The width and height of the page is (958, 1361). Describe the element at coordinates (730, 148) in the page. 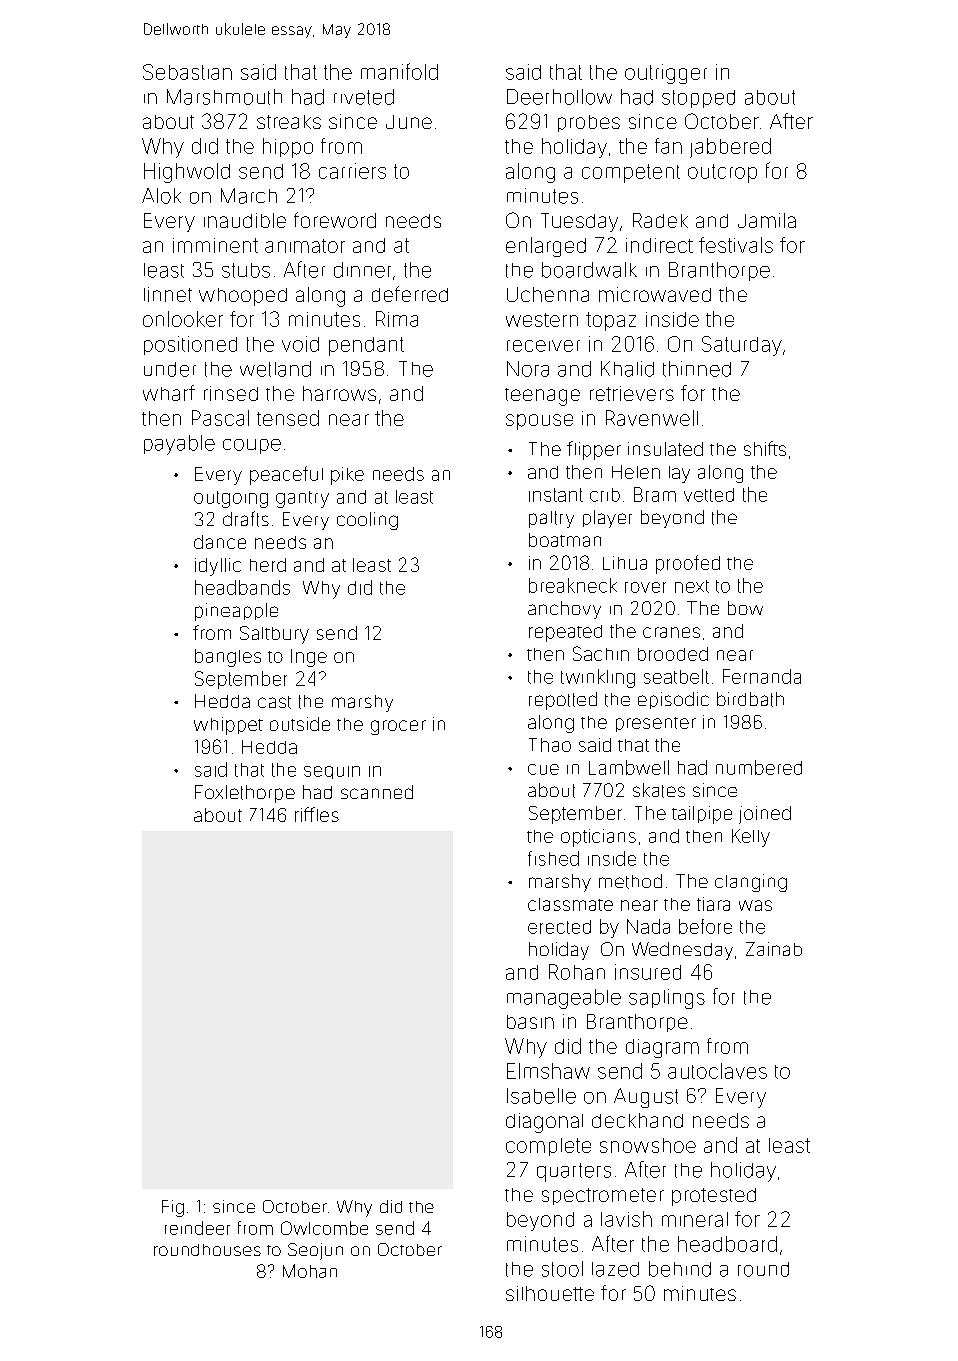

I see `jabbered` at that location.
